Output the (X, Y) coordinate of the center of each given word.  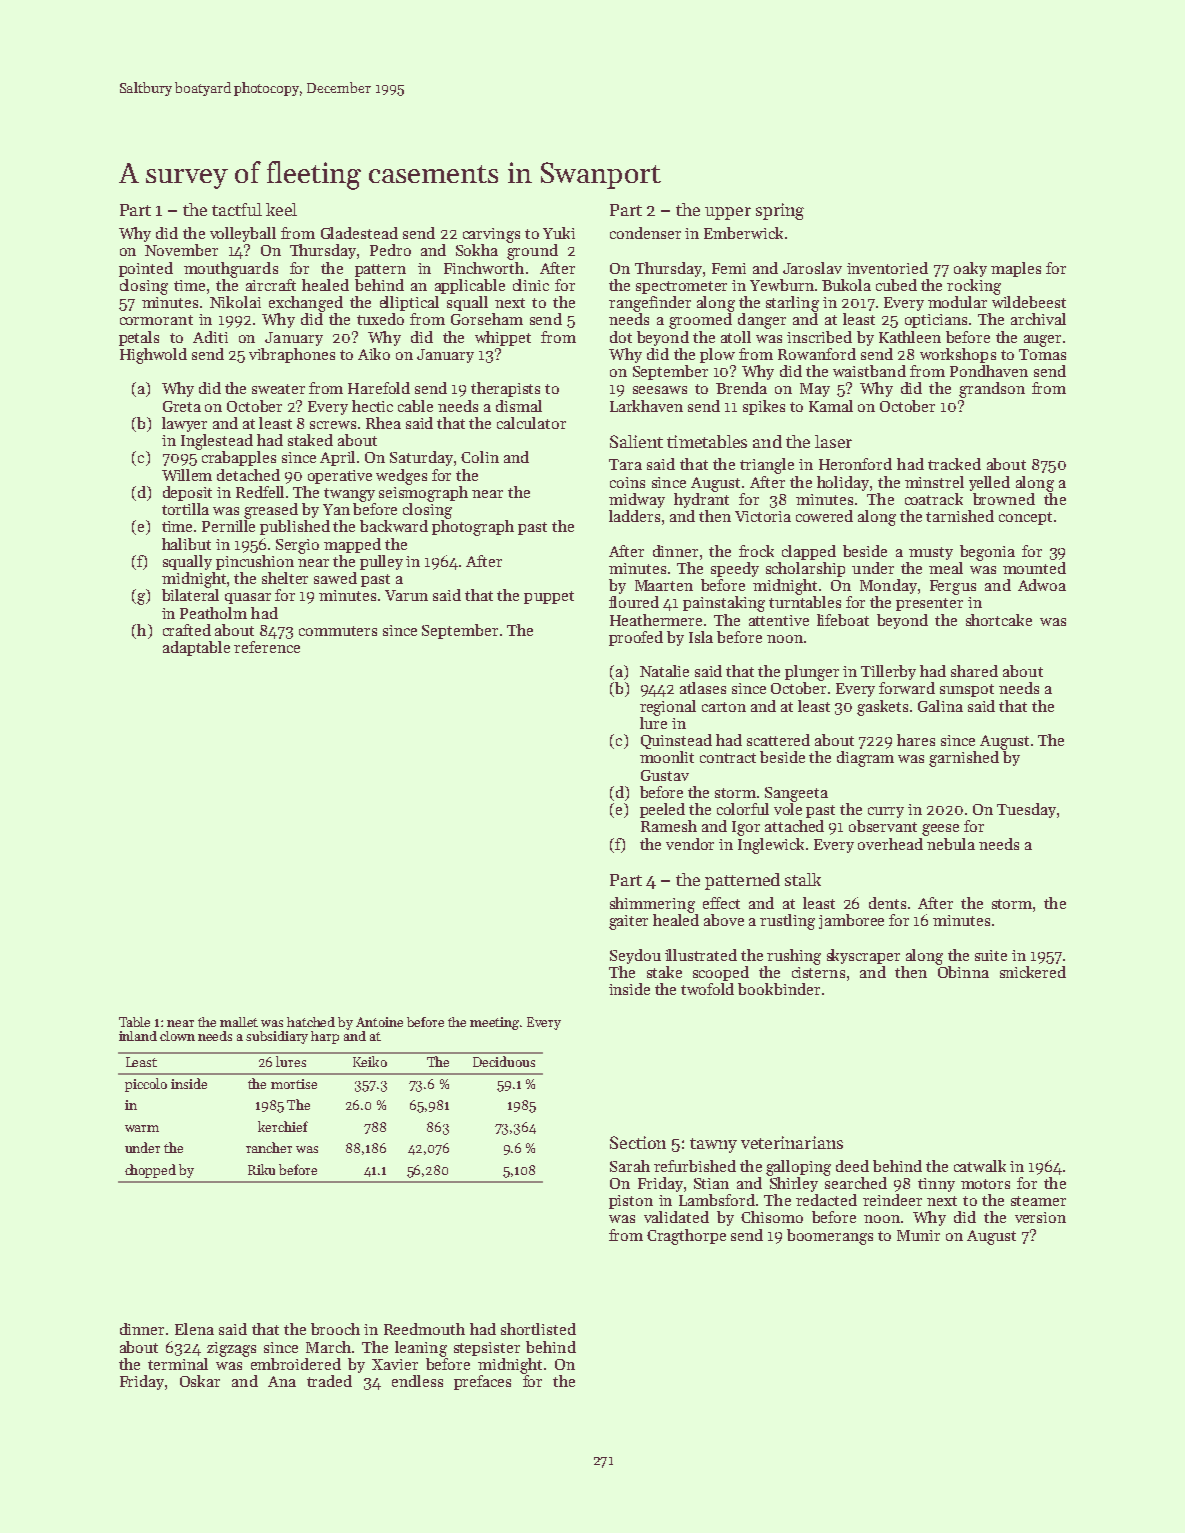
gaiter (628, 922)
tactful (237, 209)
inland (138, 1036)
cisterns (818, 972)
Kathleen (910, 337)
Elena (194, 1329)
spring (780, 211)
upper (728, 213)
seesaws (660, 390)
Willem (187, 475)
